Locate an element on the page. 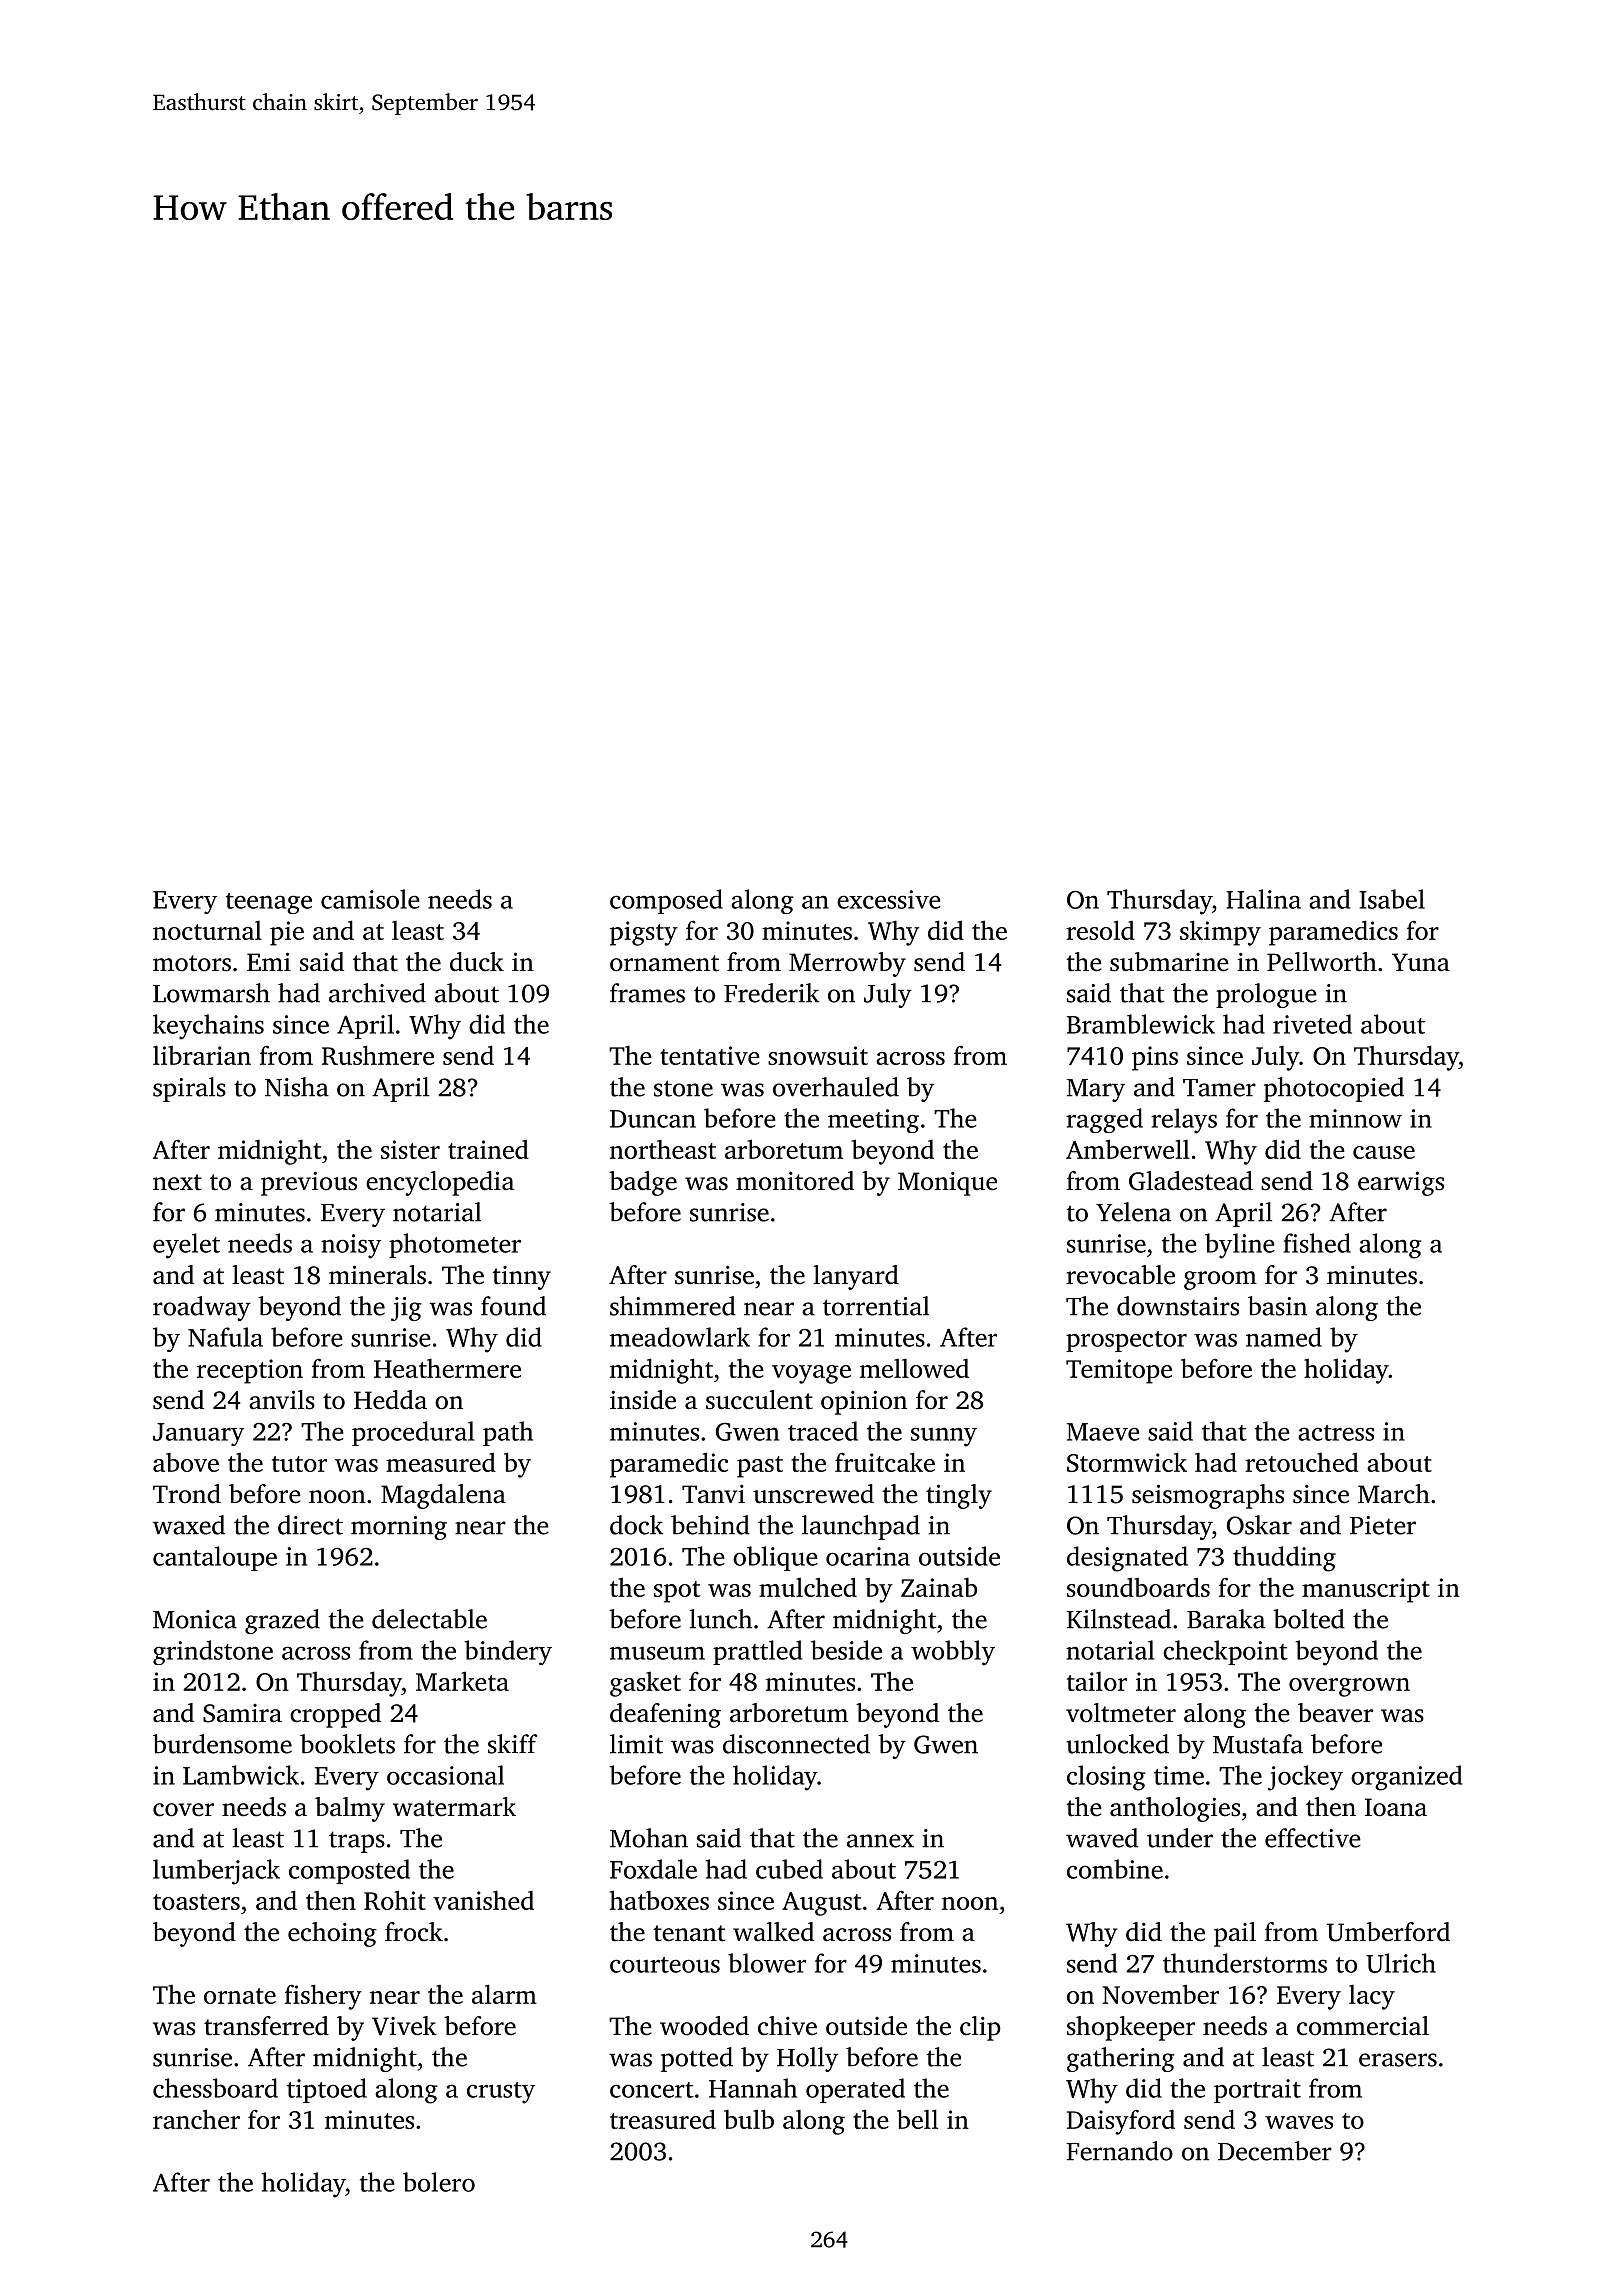 The image size is (1620, 2292). dock is located at coordinates (636, 1525).
